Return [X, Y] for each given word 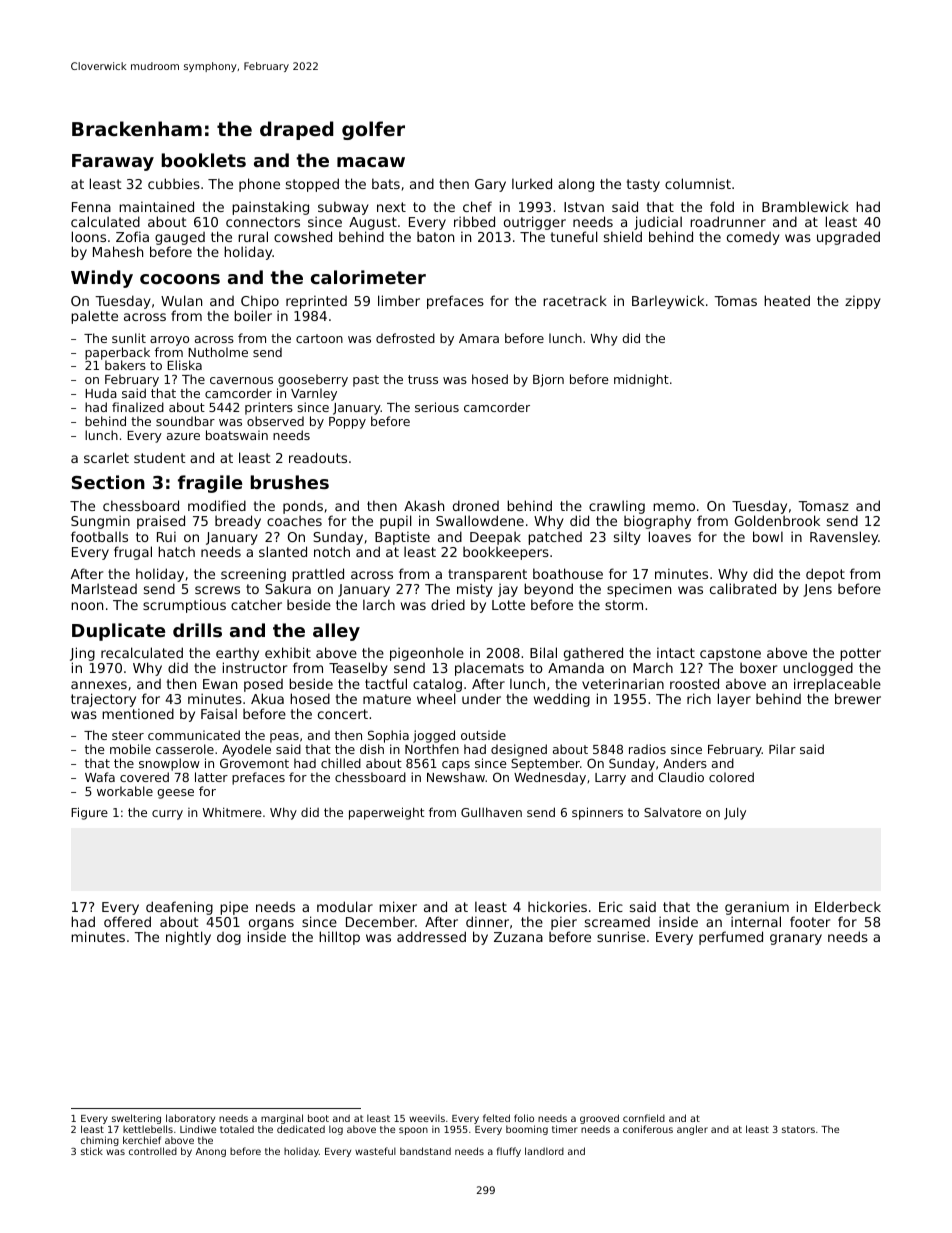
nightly [188, 938]
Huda [101, 393]
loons [89, 236]
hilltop [339, 938]
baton [435, 236]
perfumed [731, 938]
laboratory [190, 1119]
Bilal [543, 652]
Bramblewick [805, 206]
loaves [670, 536]
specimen [639, 590]
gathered [593, 655]
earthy [237, 655]
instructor [255, 668]
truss [423, 379]
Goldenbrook [777, 521]
